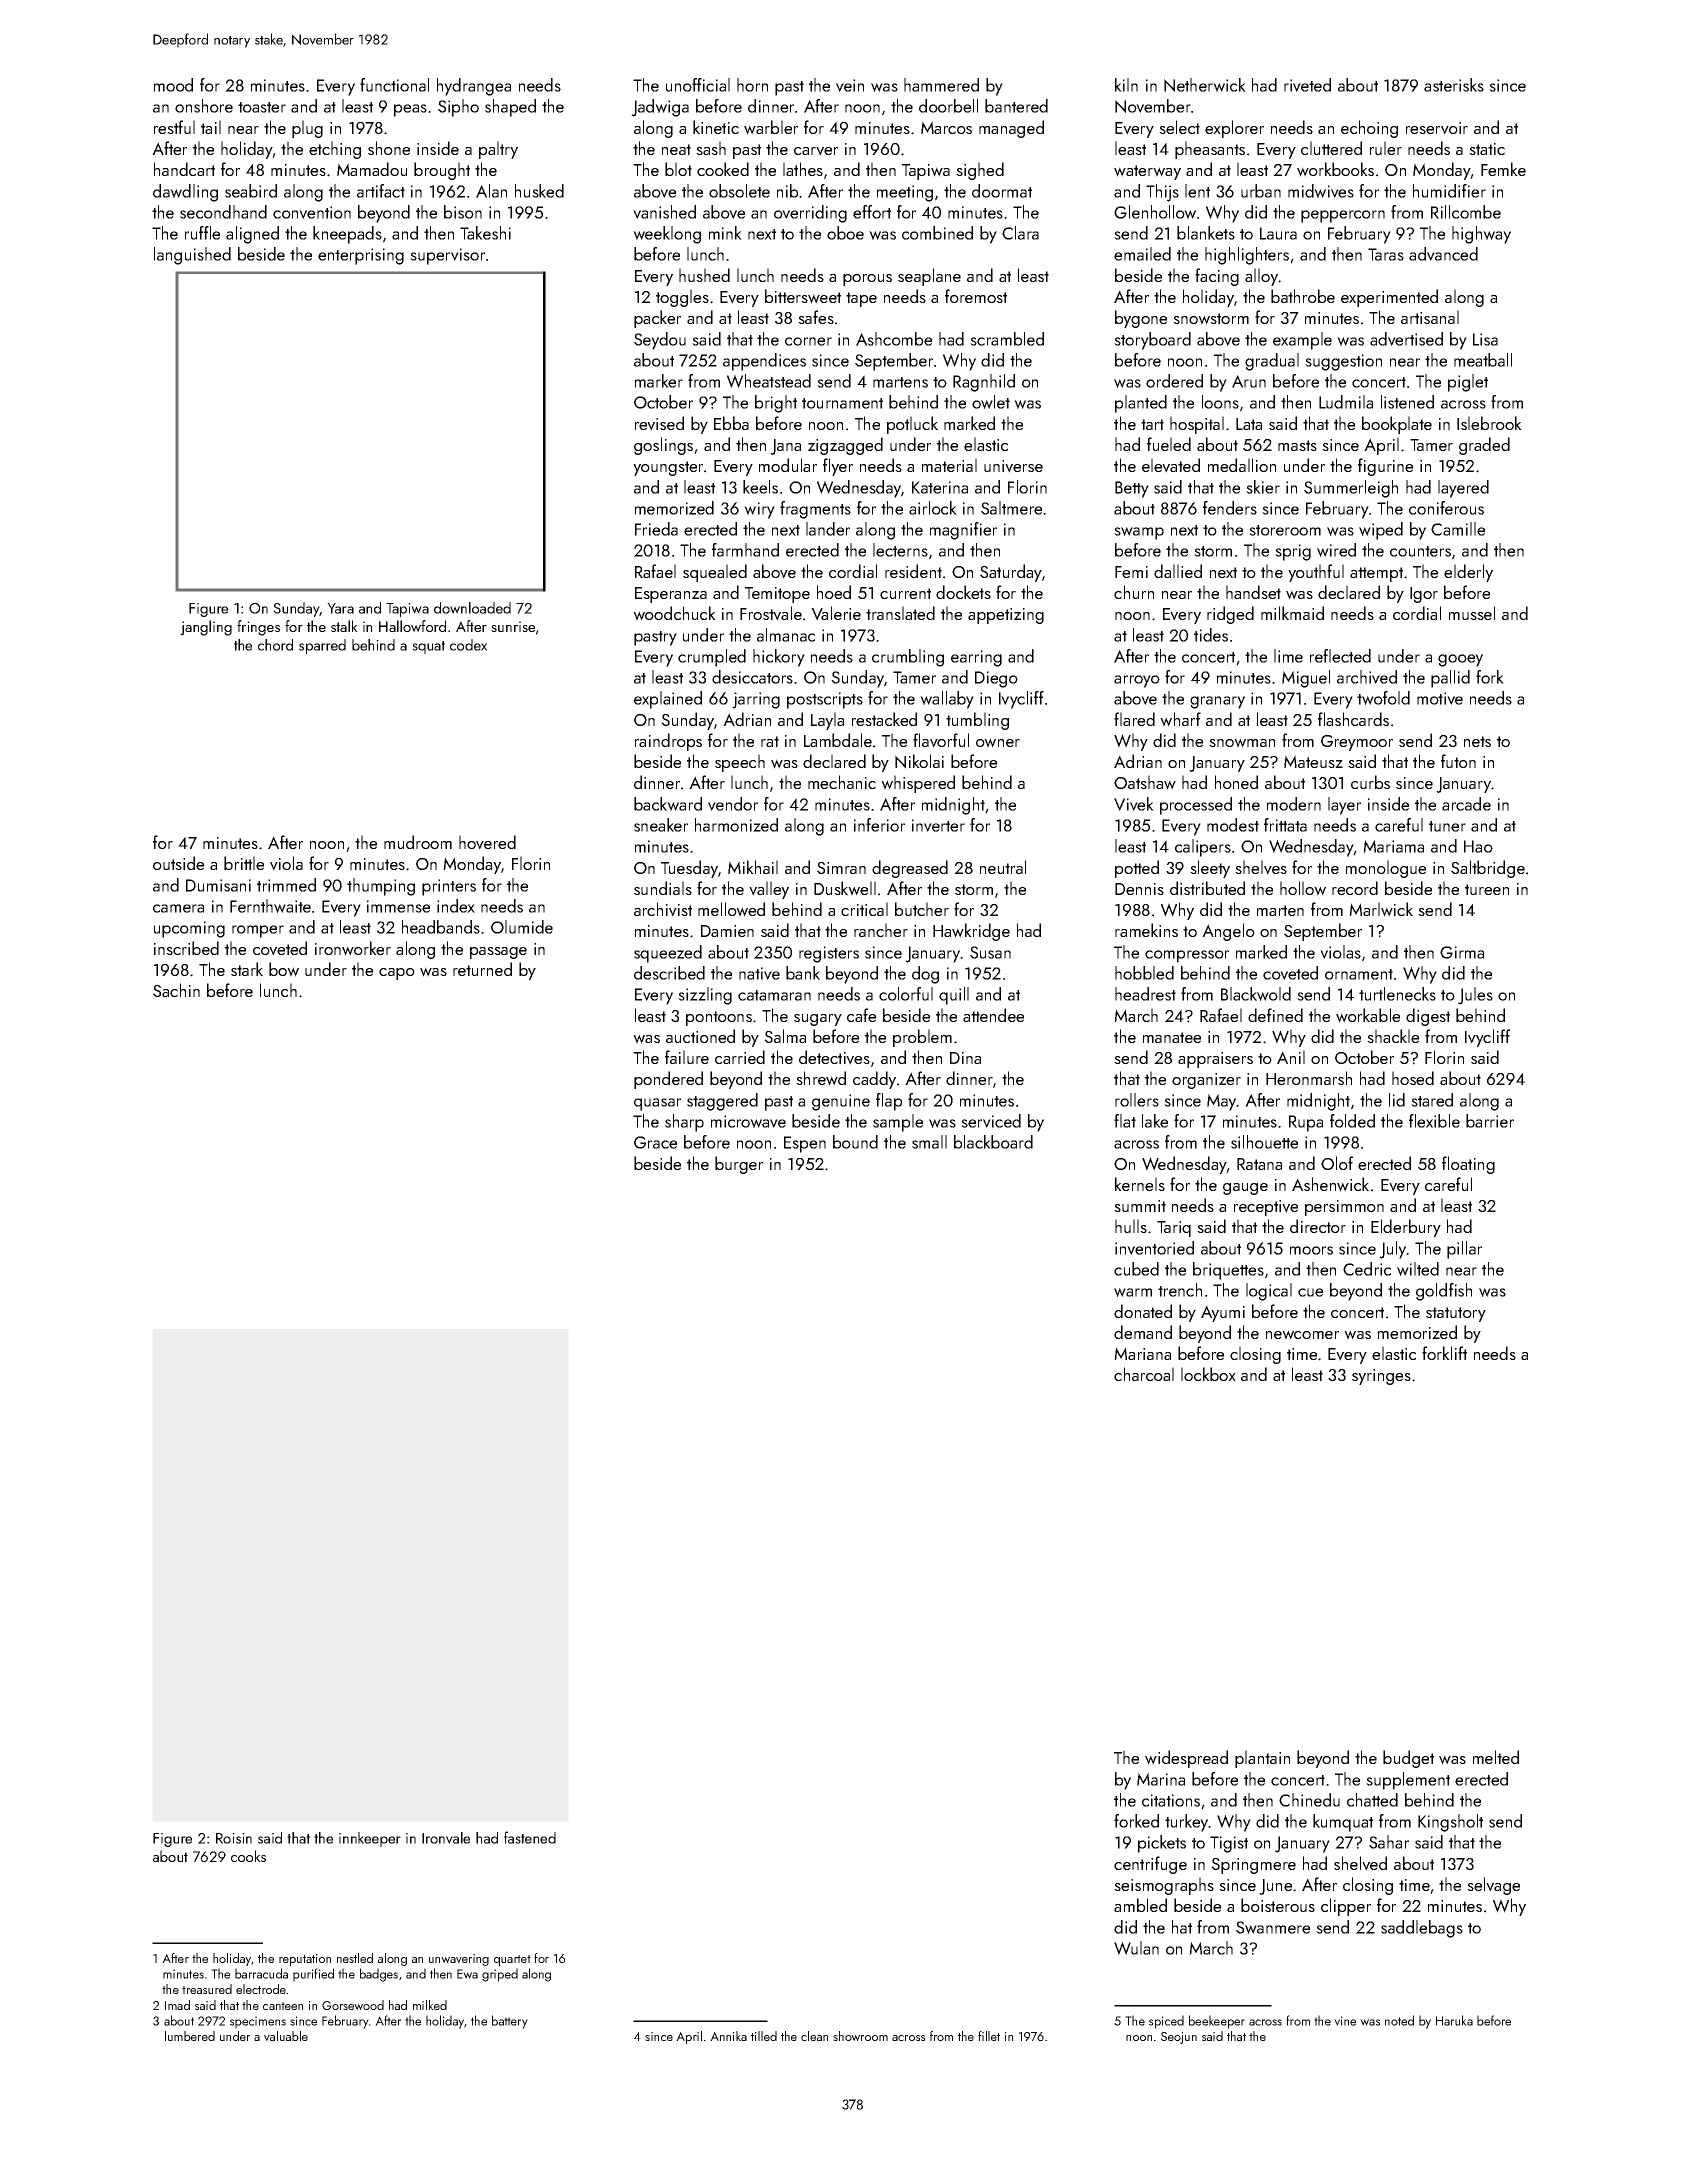 This screenshot has height=2178, width=1683. What do you see at coordinates (1162, 1844) in the screenshot?
I see `pickets` at bounding box center [1162, 1844].
